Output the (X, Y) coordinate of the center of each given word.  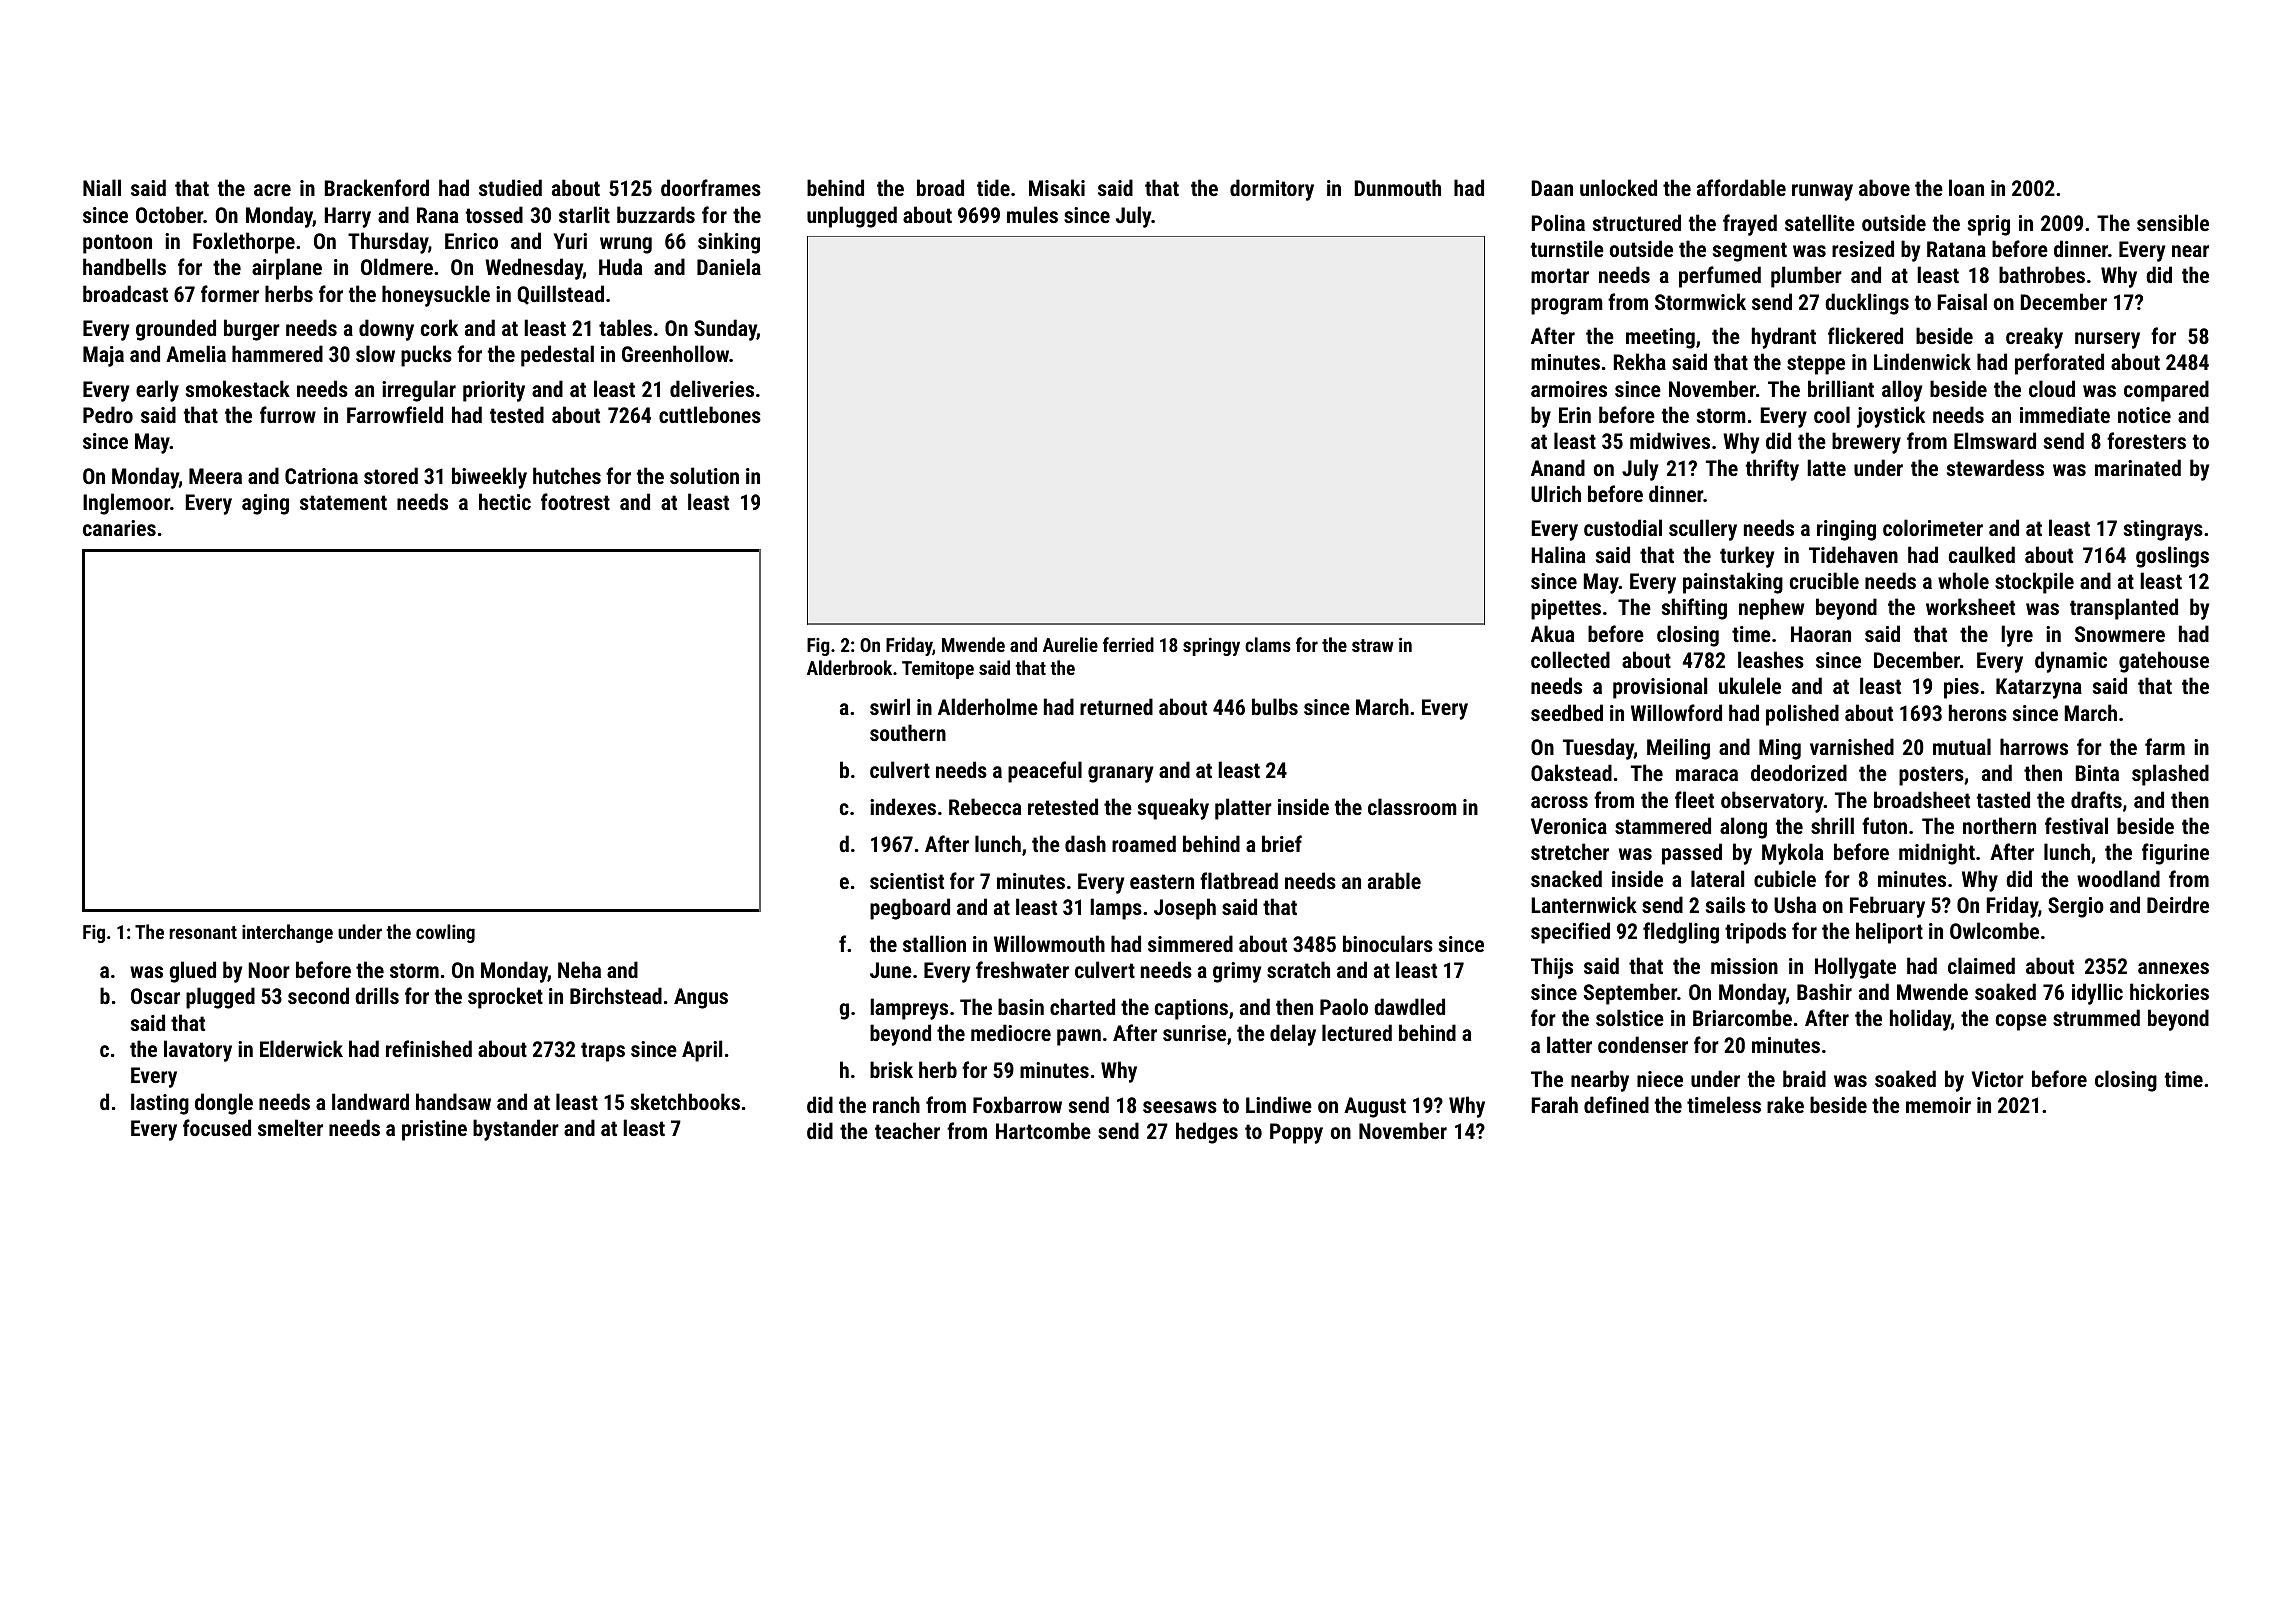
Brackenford (376, 187)
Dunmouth (1397, 187)
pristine (434, 1130)
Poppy (1296, 1133)
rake (1785, 1104)
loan (1966, 187)
